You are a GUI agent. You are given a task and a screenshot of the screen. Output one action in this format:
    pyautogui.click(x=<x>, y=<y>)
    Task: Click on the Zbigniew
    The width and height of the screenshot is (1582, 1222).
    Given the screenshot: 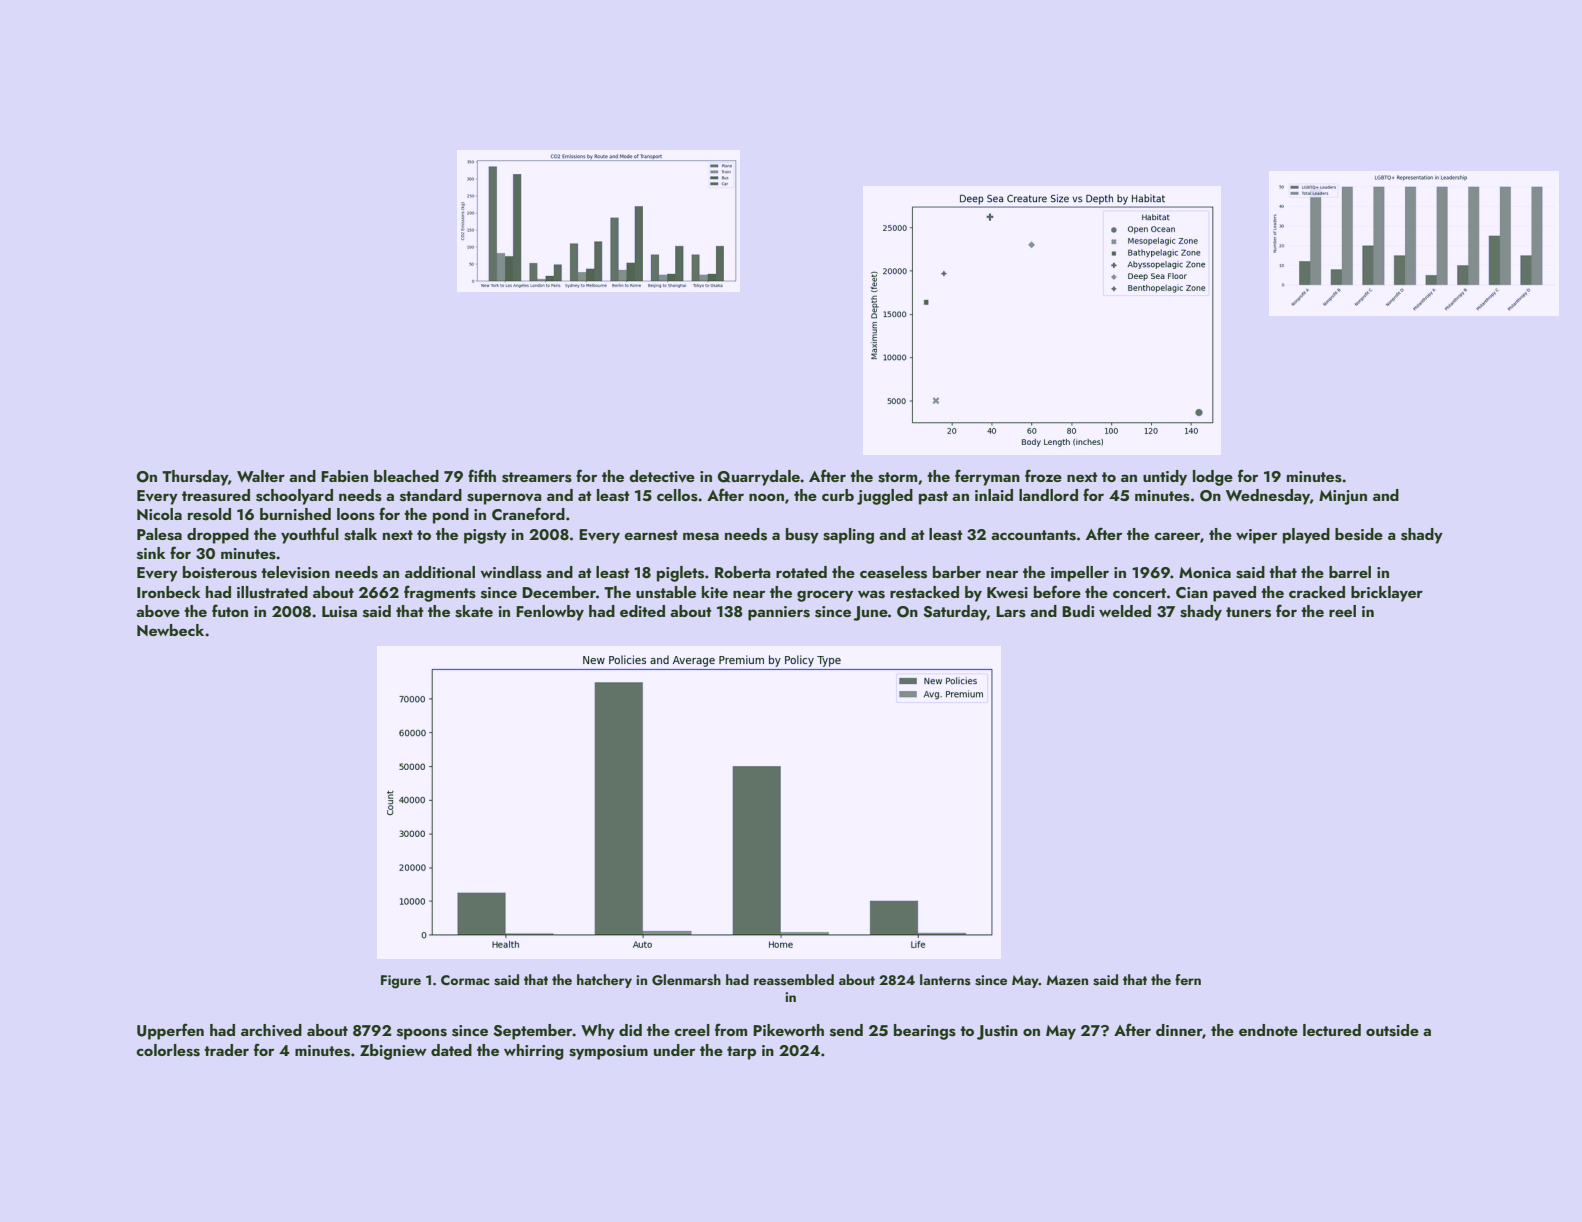 What is the action you would take?
    pyautogui.click(x=393, y=1052)
